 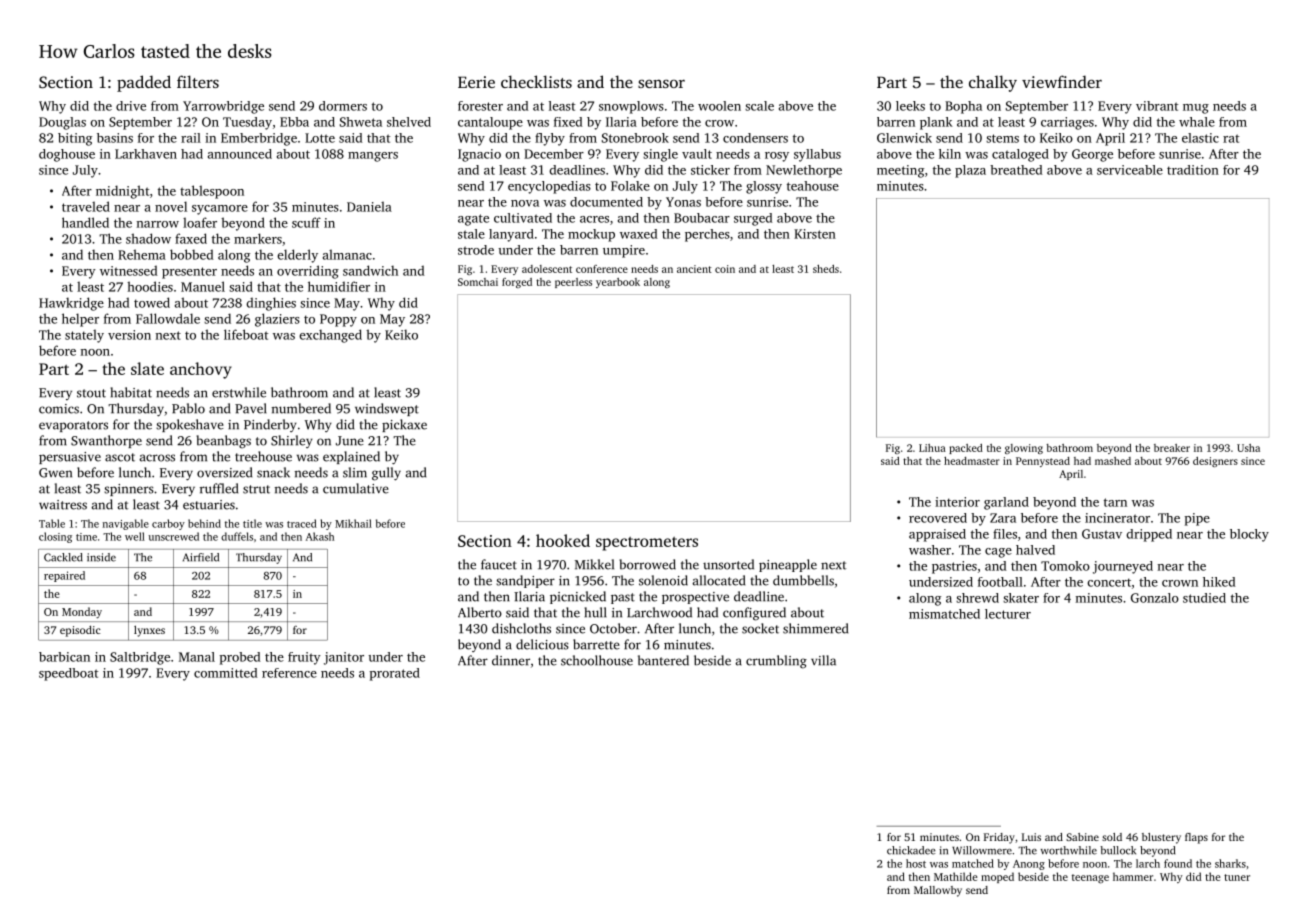 I want to click on exchanged, so click(x=330, y=336).
